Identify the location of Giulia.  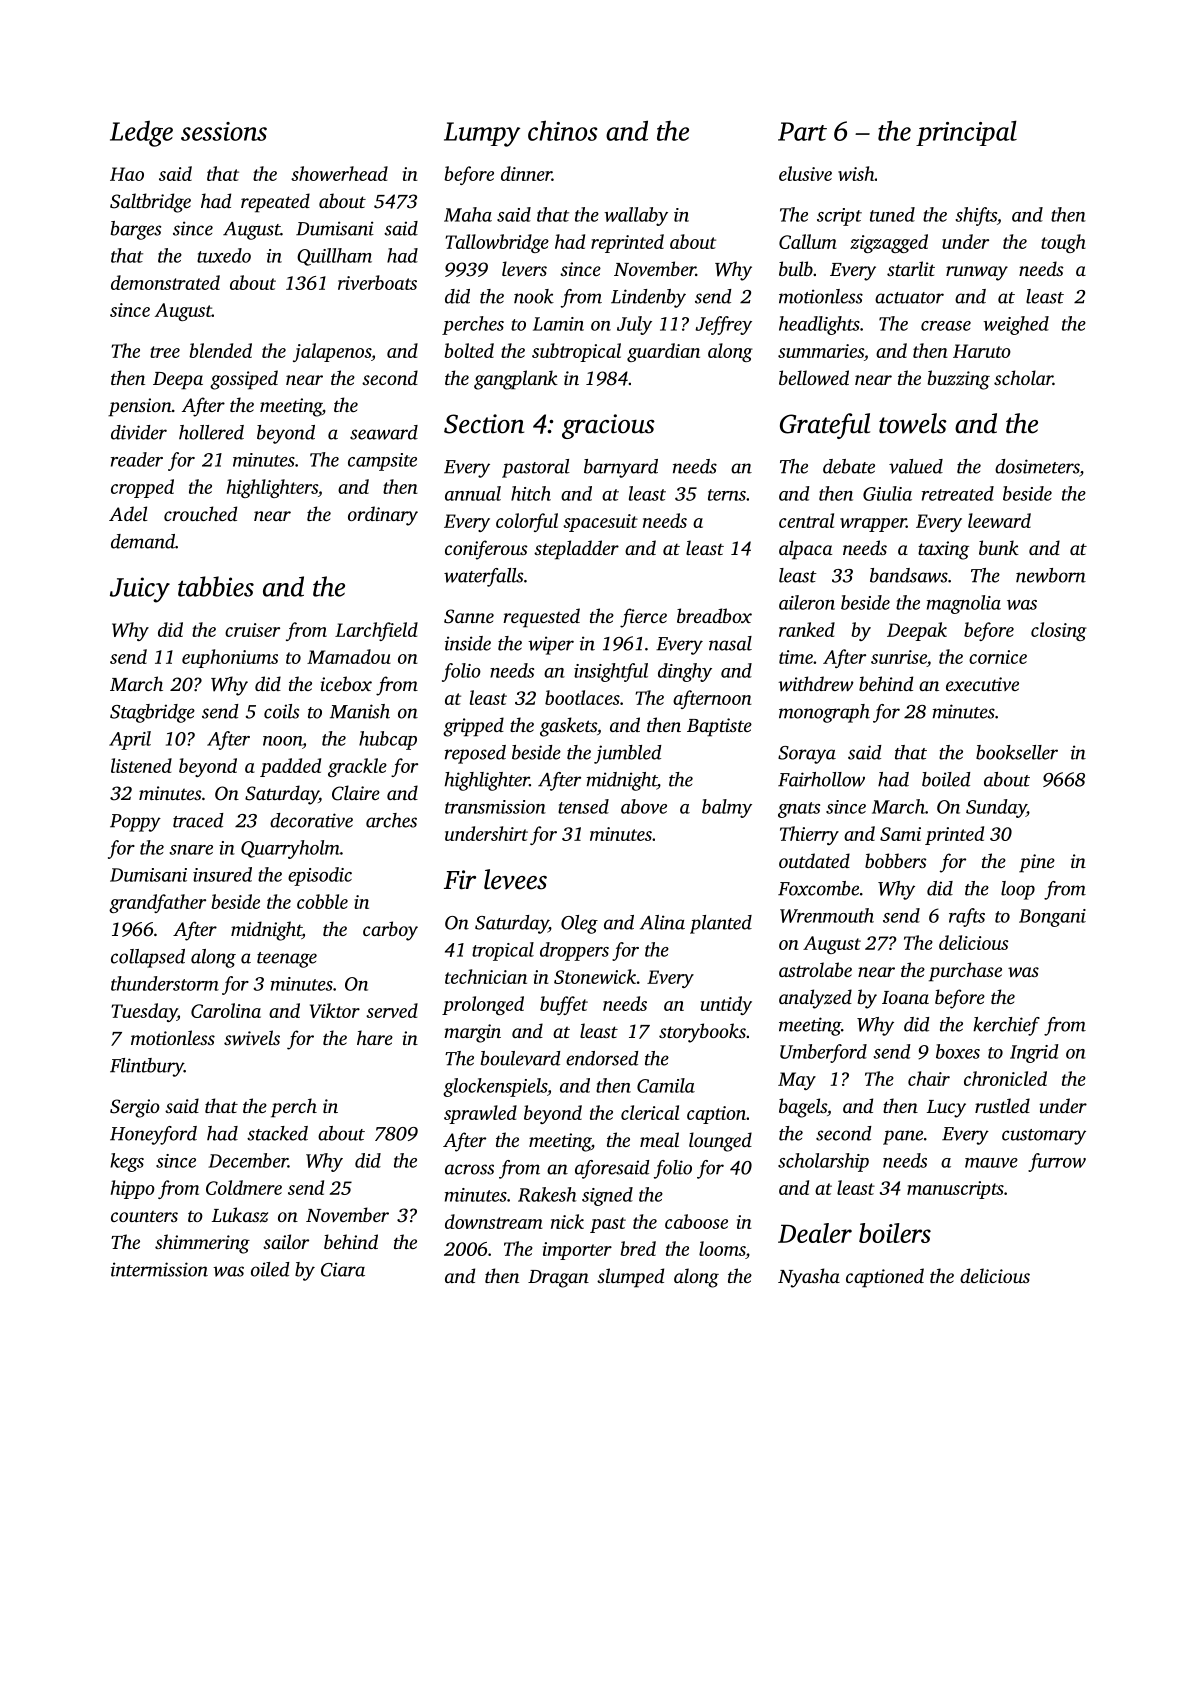
(887, 493).
